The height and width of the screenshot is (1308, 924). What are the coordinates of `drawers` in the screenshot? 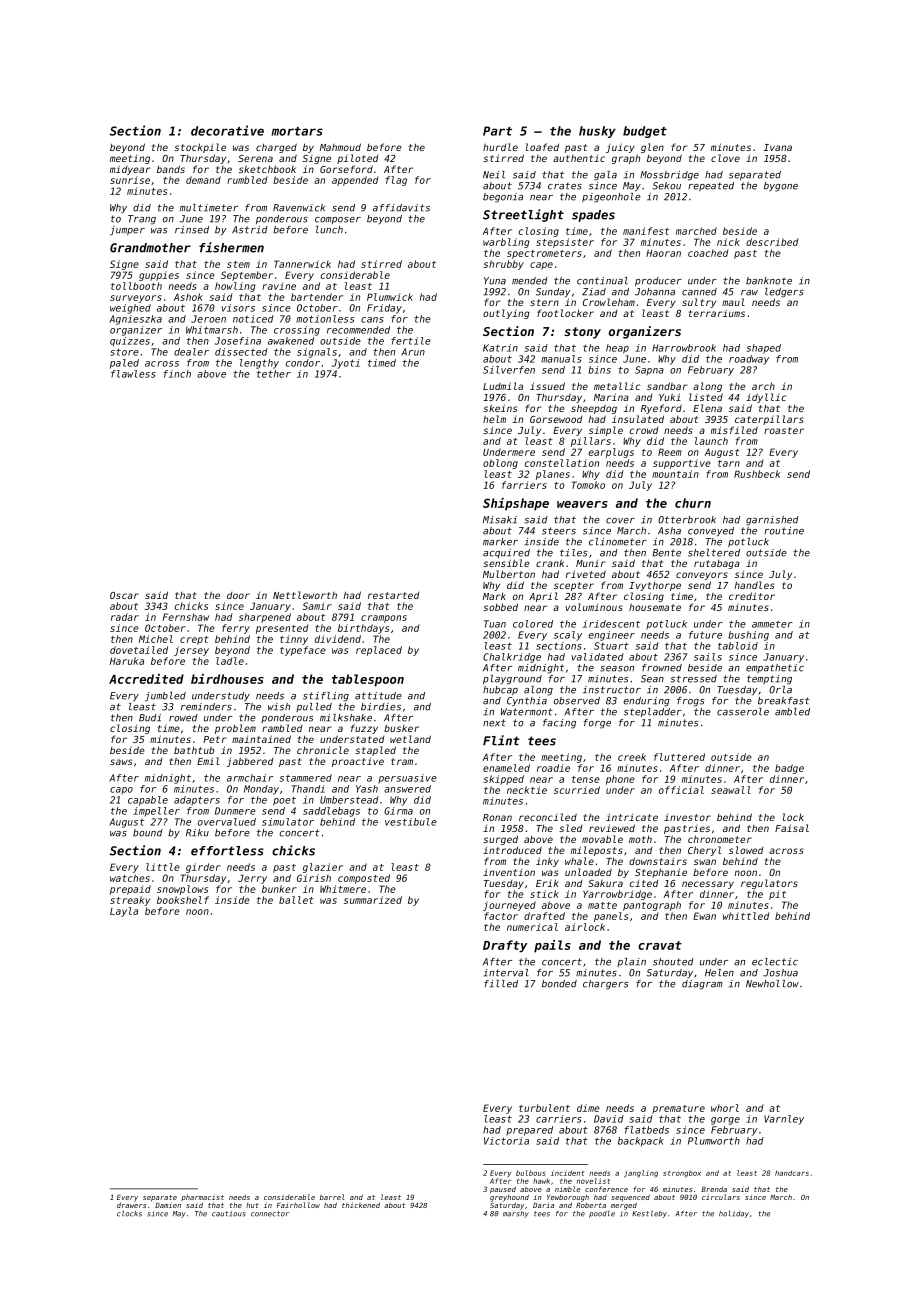 It's located at (131, 1205).
